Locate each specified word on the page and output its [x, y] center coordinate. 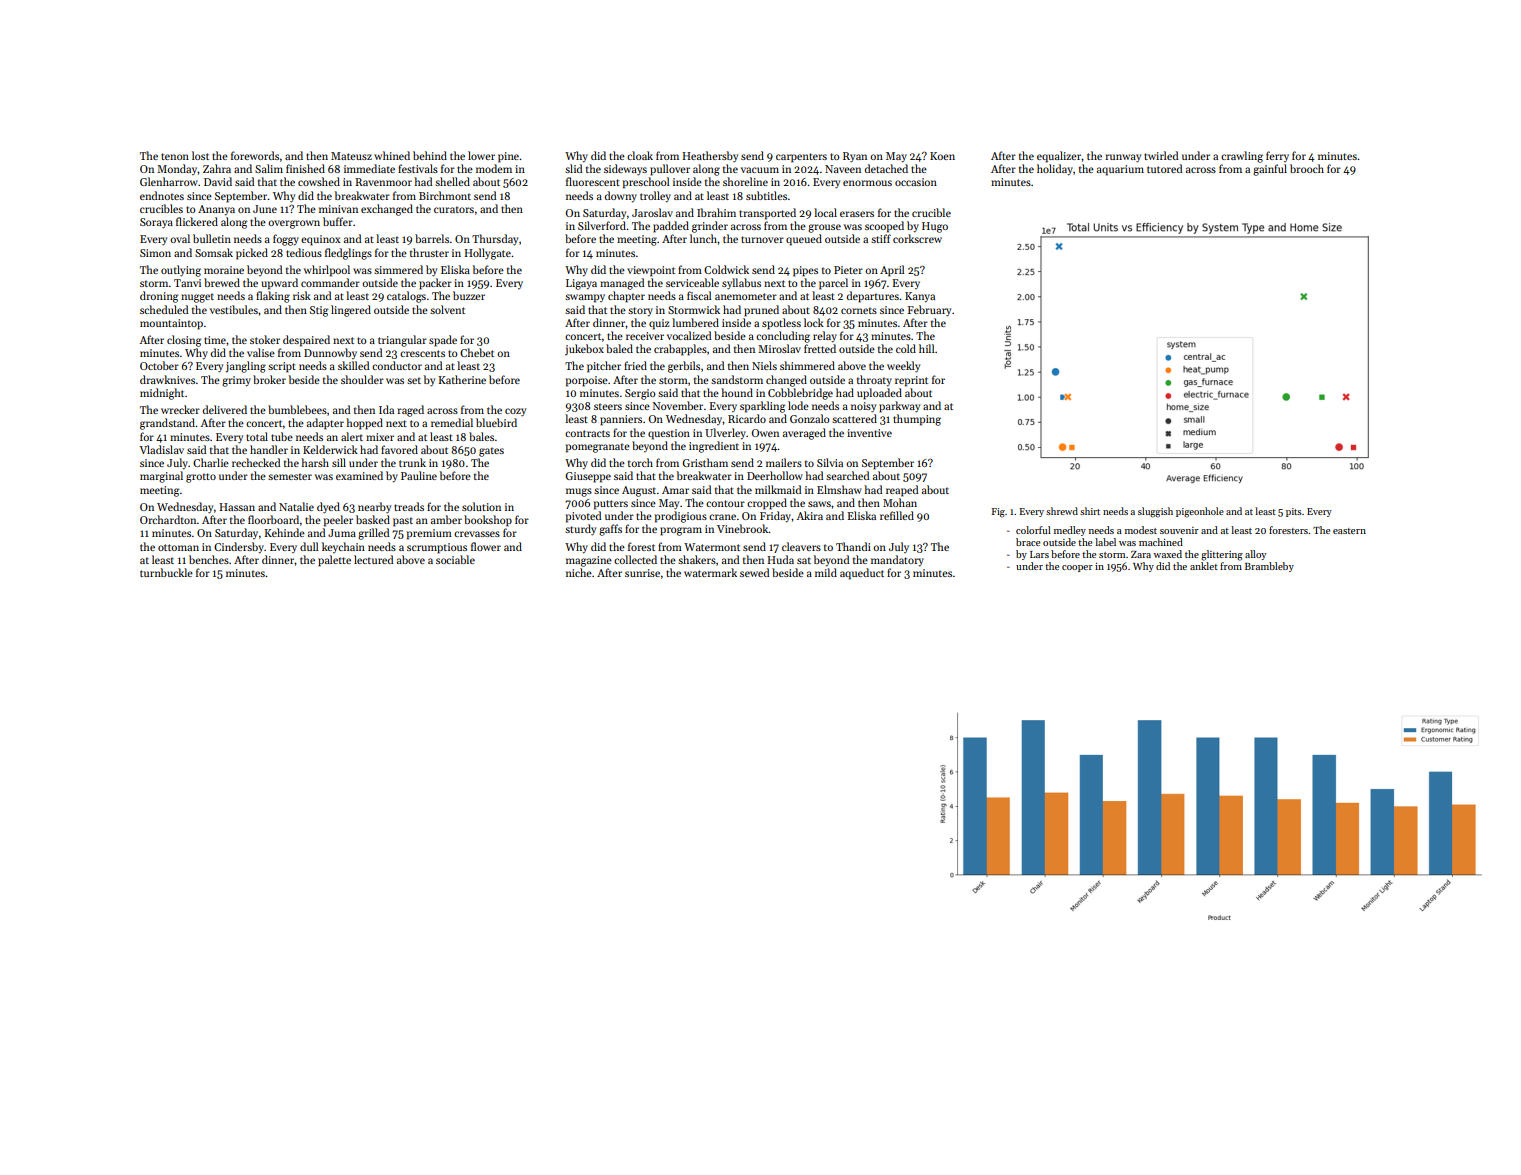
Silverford [602, 225]
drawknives [167, 379]
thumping [917, 420]
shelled [452, 181]
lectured [373, 559]
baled [619, 348]
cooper [1077, 568]
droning [159, 297]
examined [359, 475]
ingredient [714, 447]
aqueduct [862, 574]
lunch [703, 238]
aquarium [1120, 170]
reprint [911, 381]
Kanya [920, 297]
